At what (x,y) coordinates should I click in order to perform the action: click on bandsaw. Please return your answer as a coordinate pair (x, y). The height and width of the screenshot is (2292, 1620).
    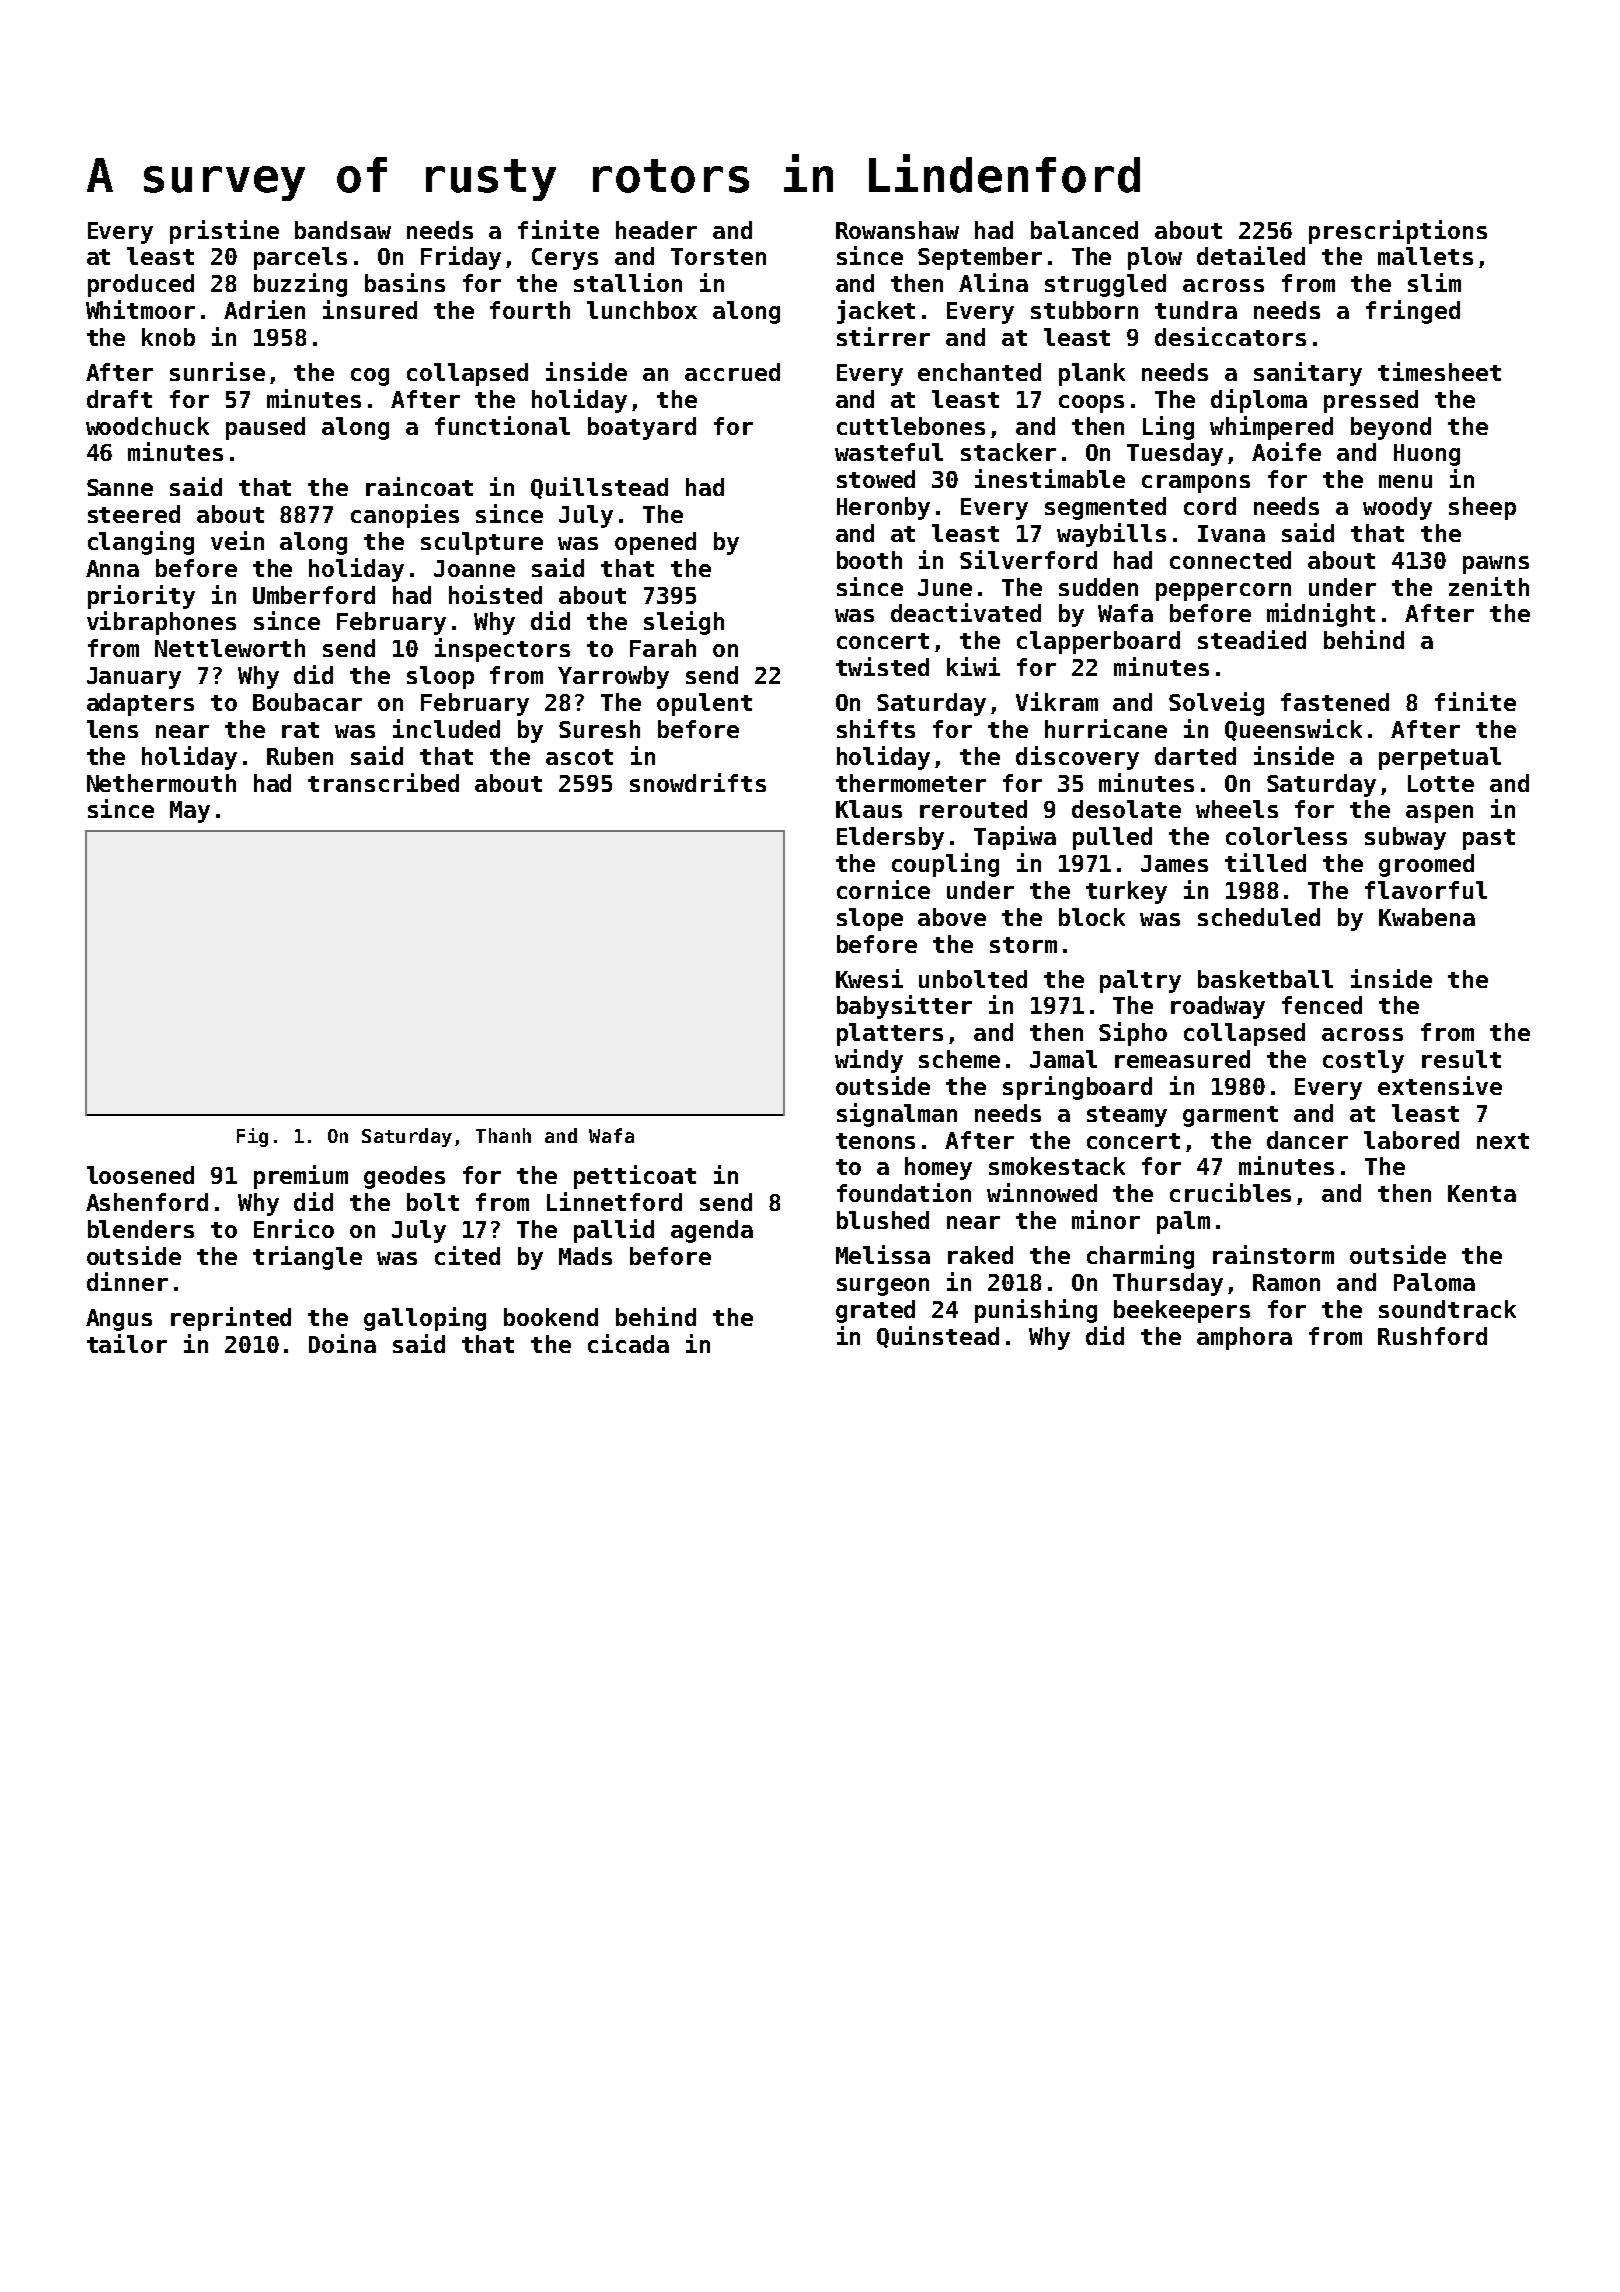
    Looking at the image, I should click on (343, 230).
